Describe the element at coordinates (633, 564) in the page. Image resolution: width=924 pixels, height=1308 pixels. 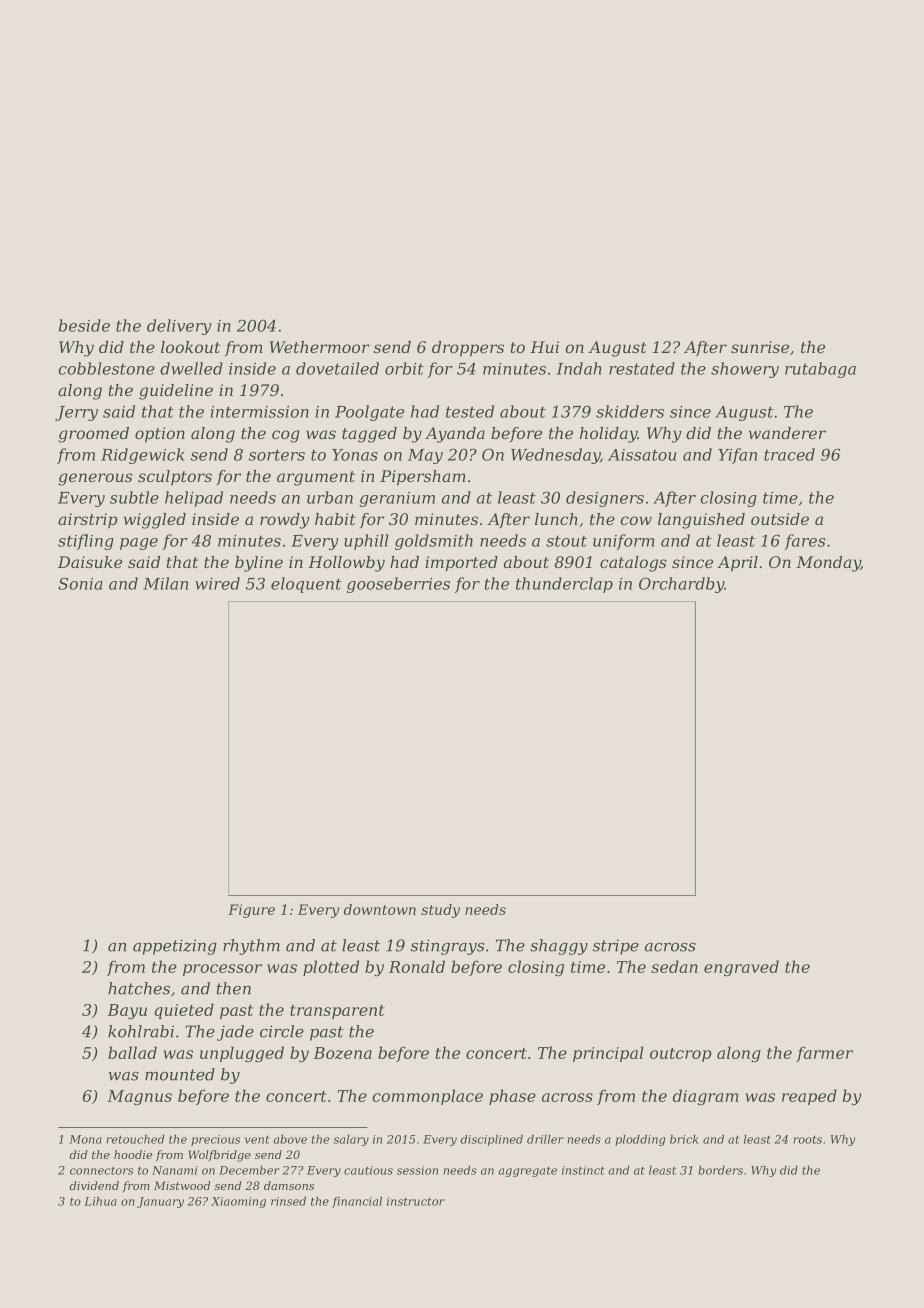
I see `catalogs` at that location.
